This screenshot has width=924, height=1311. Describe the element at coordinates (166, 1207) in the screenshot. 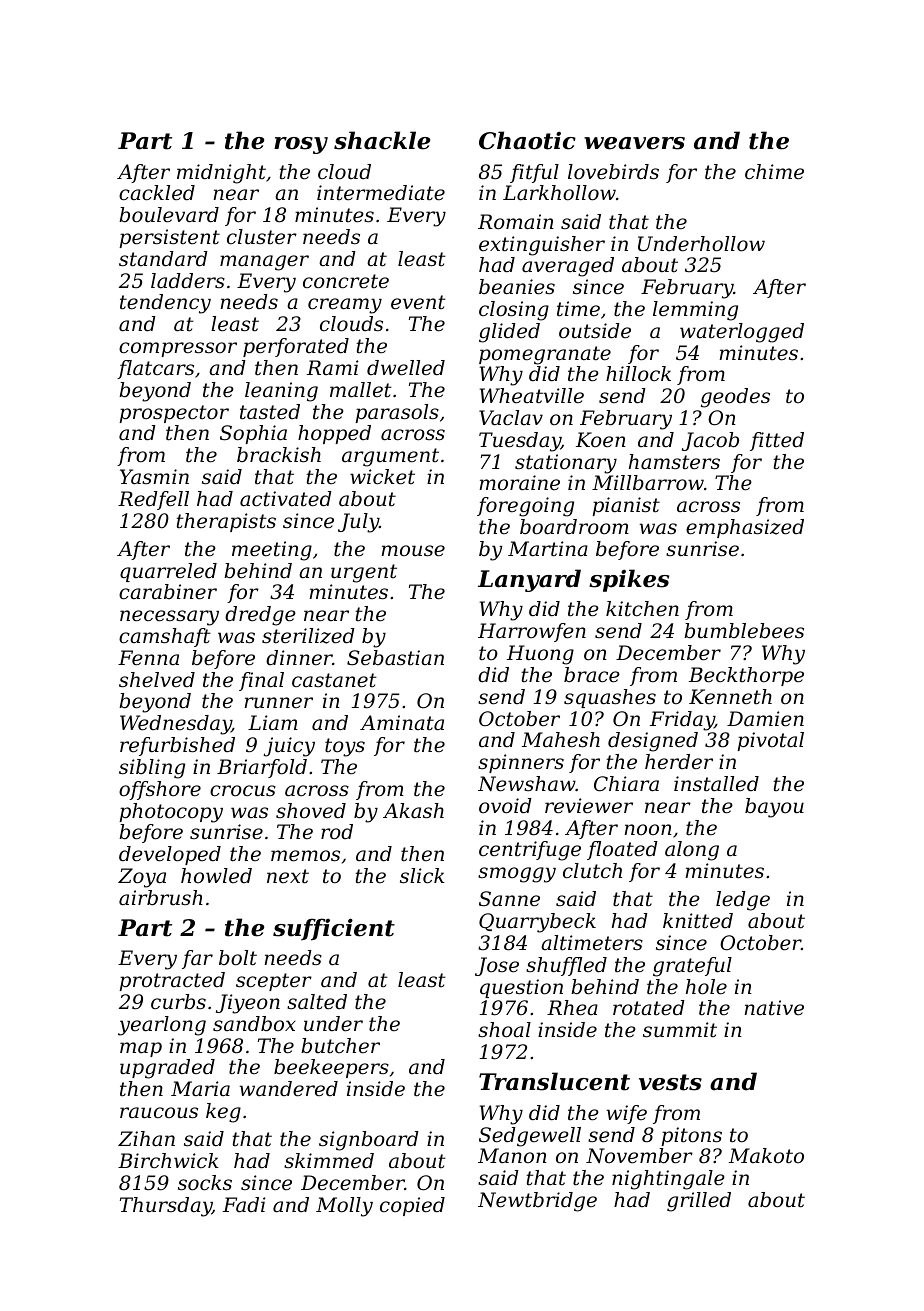

I see `Thursday` at that location.
